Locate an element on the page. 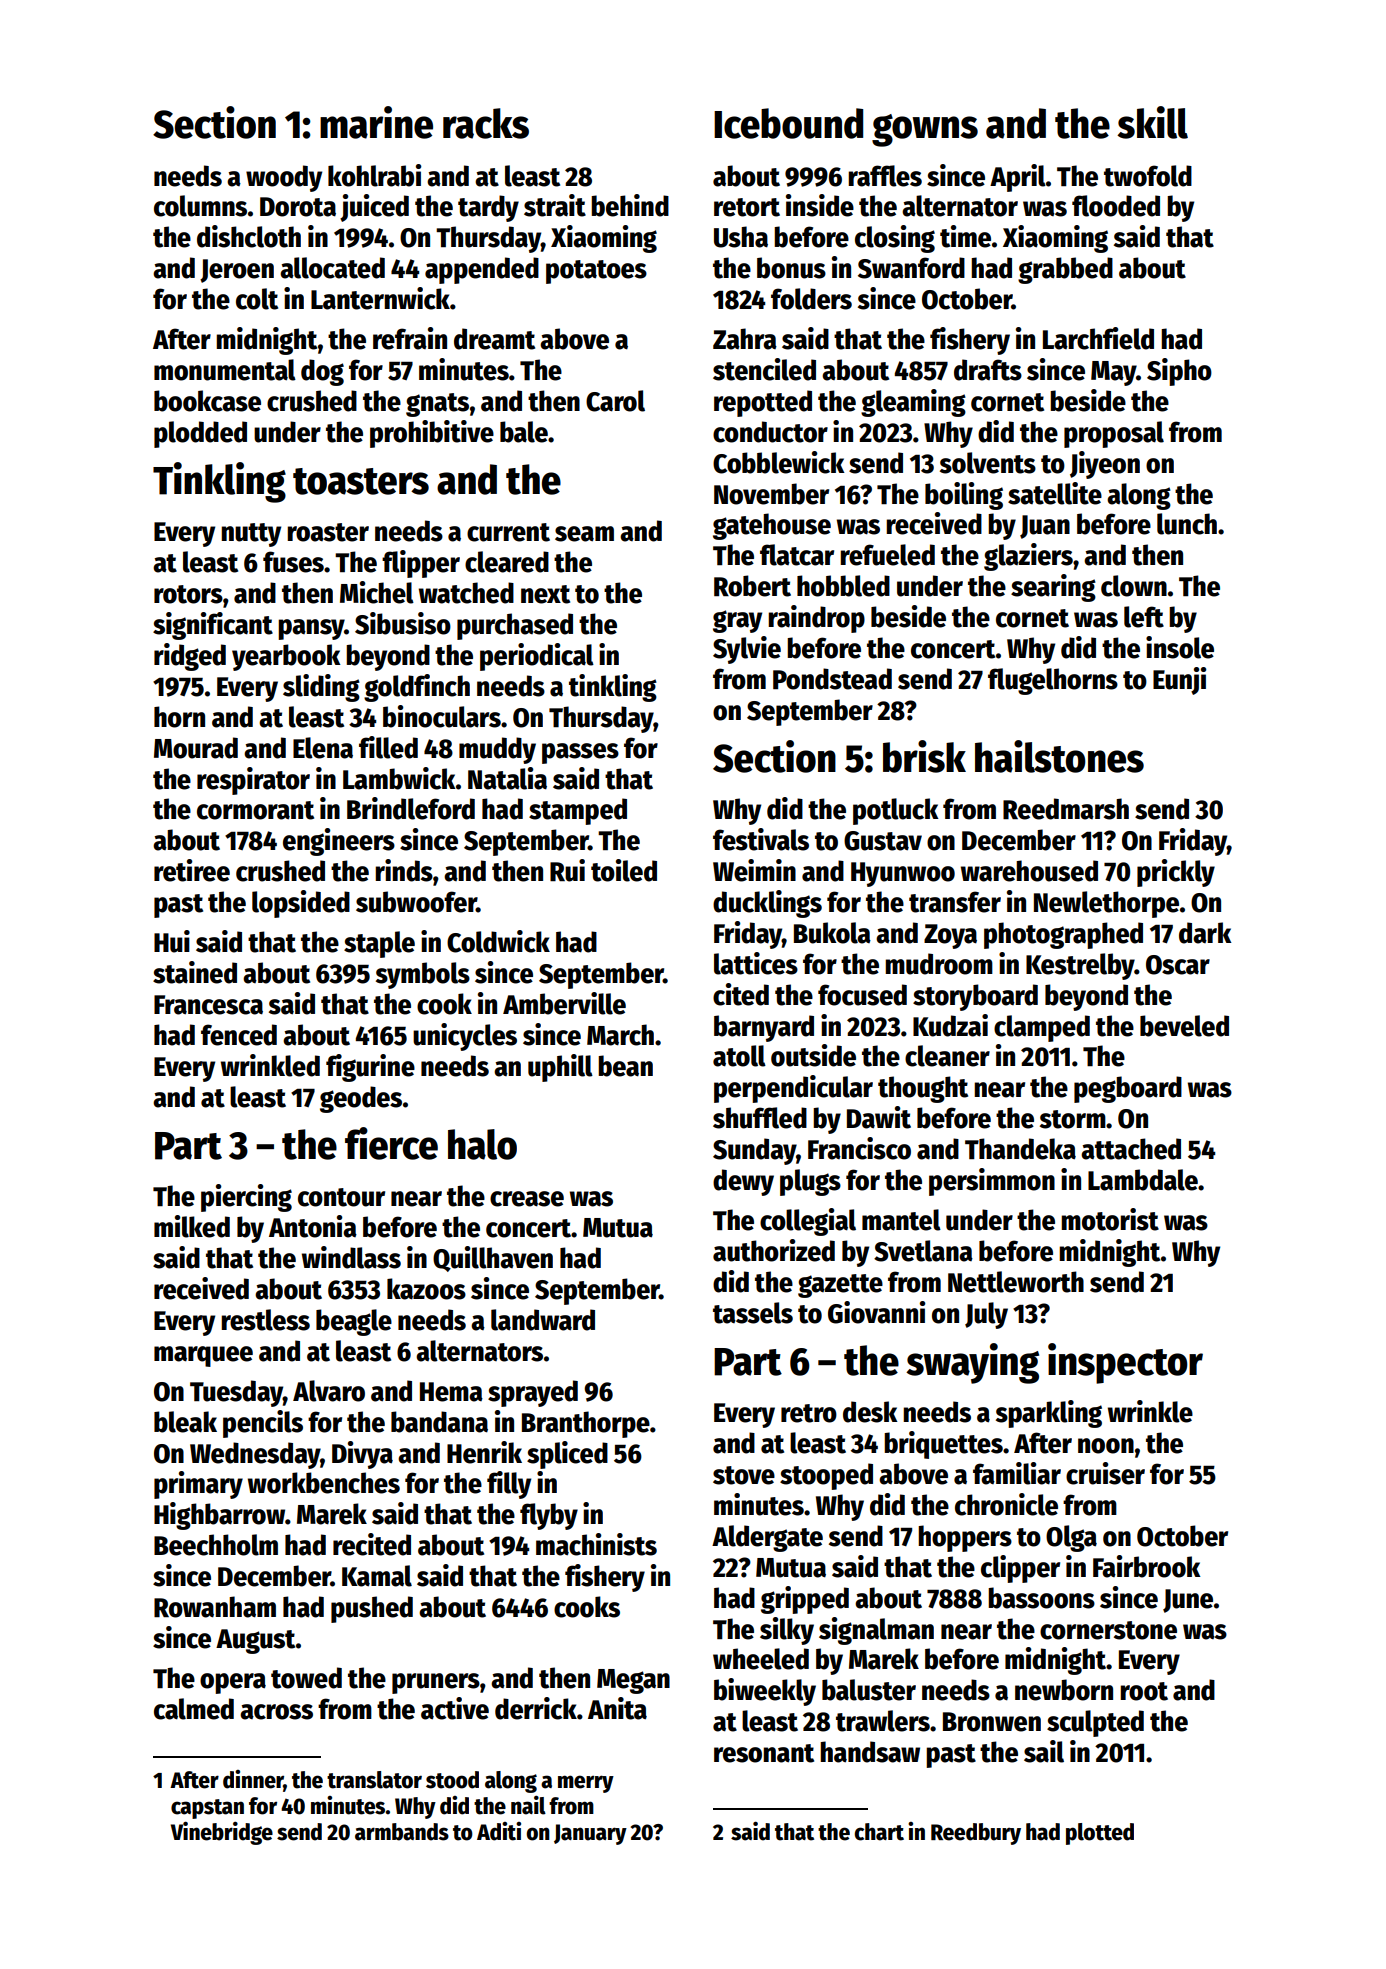 Image resolution: width=1386 pixels, height=1969 pixels. January is located at coordinates (590, 1834).
